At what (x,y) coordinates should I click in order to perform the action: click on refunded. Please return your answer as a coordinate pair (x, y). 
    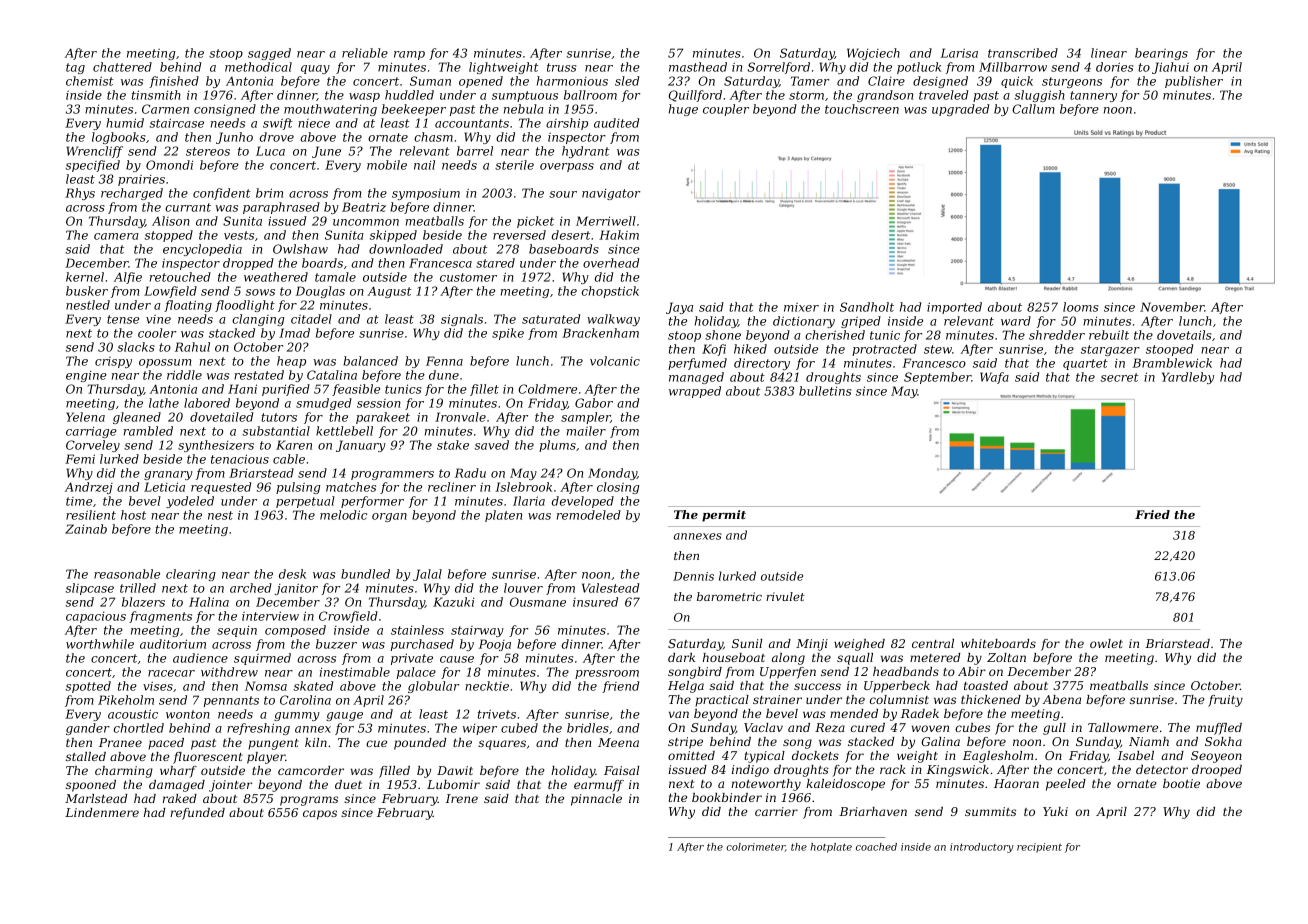
    Looking at the image, I should click on (197, 814).
